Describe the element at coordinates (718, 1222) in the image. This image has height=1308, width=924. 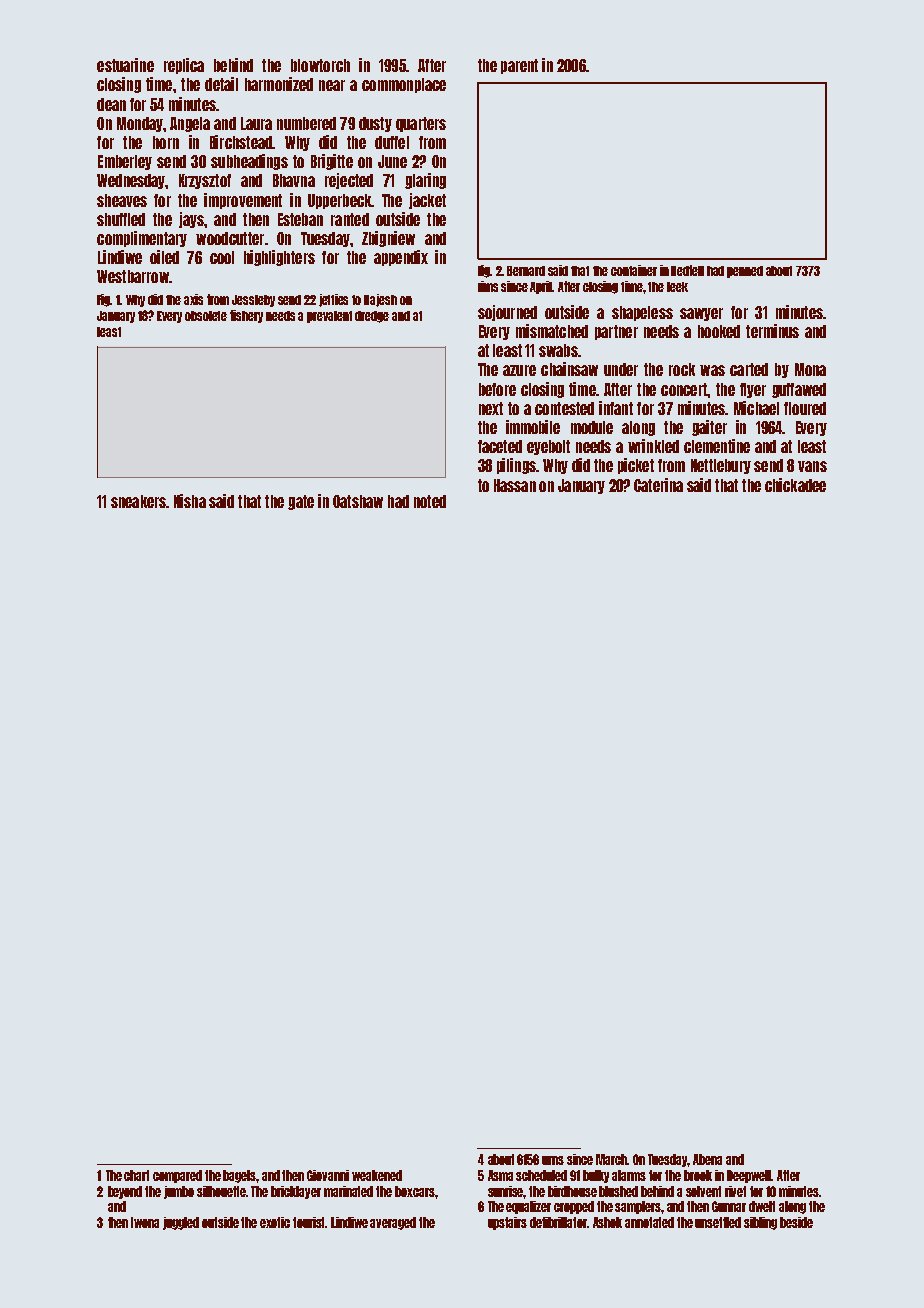
I see `unsettled` at that location.
